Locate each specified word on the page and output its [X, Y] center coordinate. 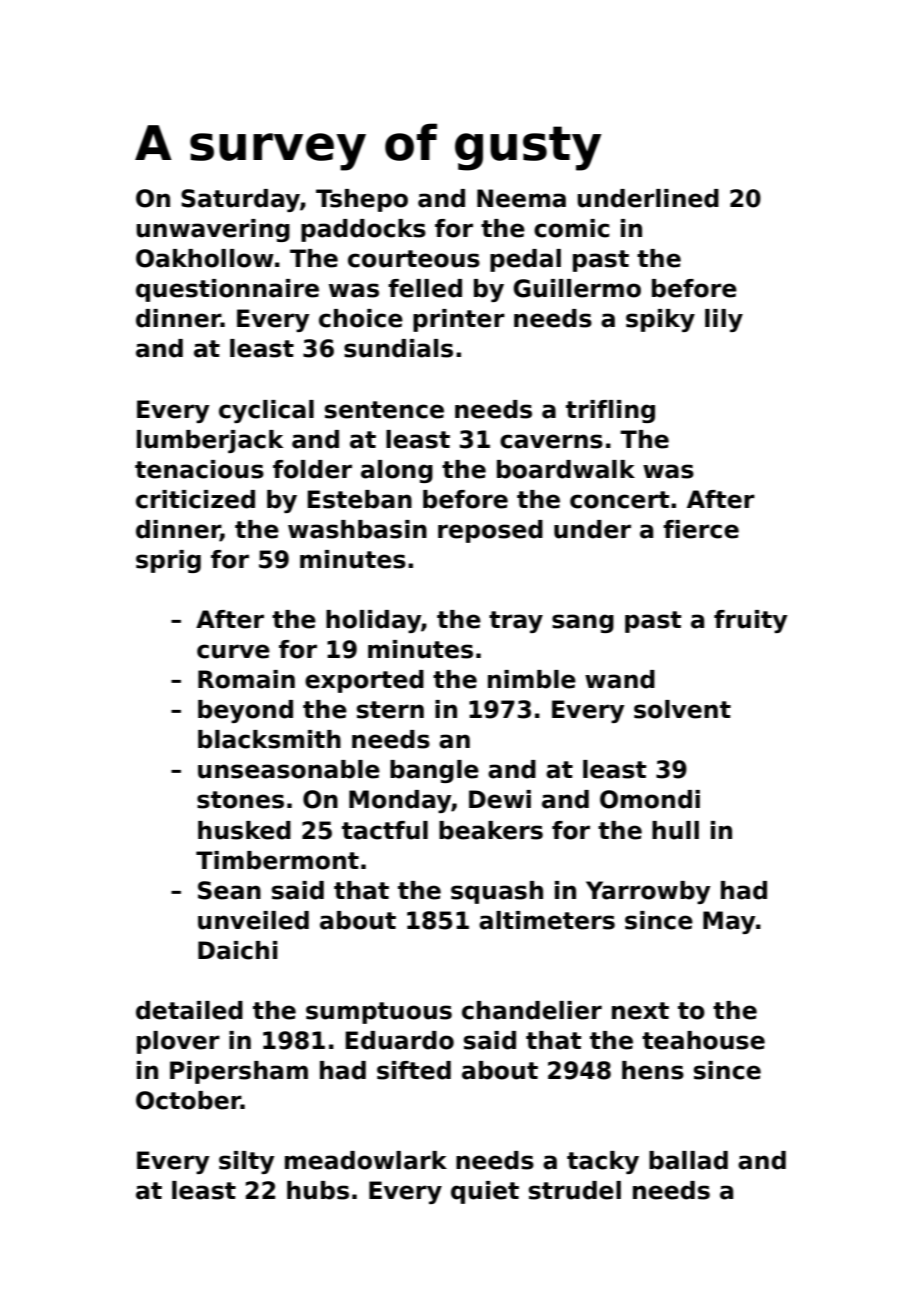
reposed [490, 531]
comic [571, 228]
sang [583, 623]
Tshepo [362, 200]
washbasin [357, 529]
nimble [532, 679]
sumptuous [379, 1013]
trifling [610, 411]
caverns [551, 441]
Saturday [240, 200]
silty [246, 1162]
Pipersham [239, 1072]
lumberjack [210, 441]
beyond [245, 711]
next [640, 1011]
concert [619, 500]
